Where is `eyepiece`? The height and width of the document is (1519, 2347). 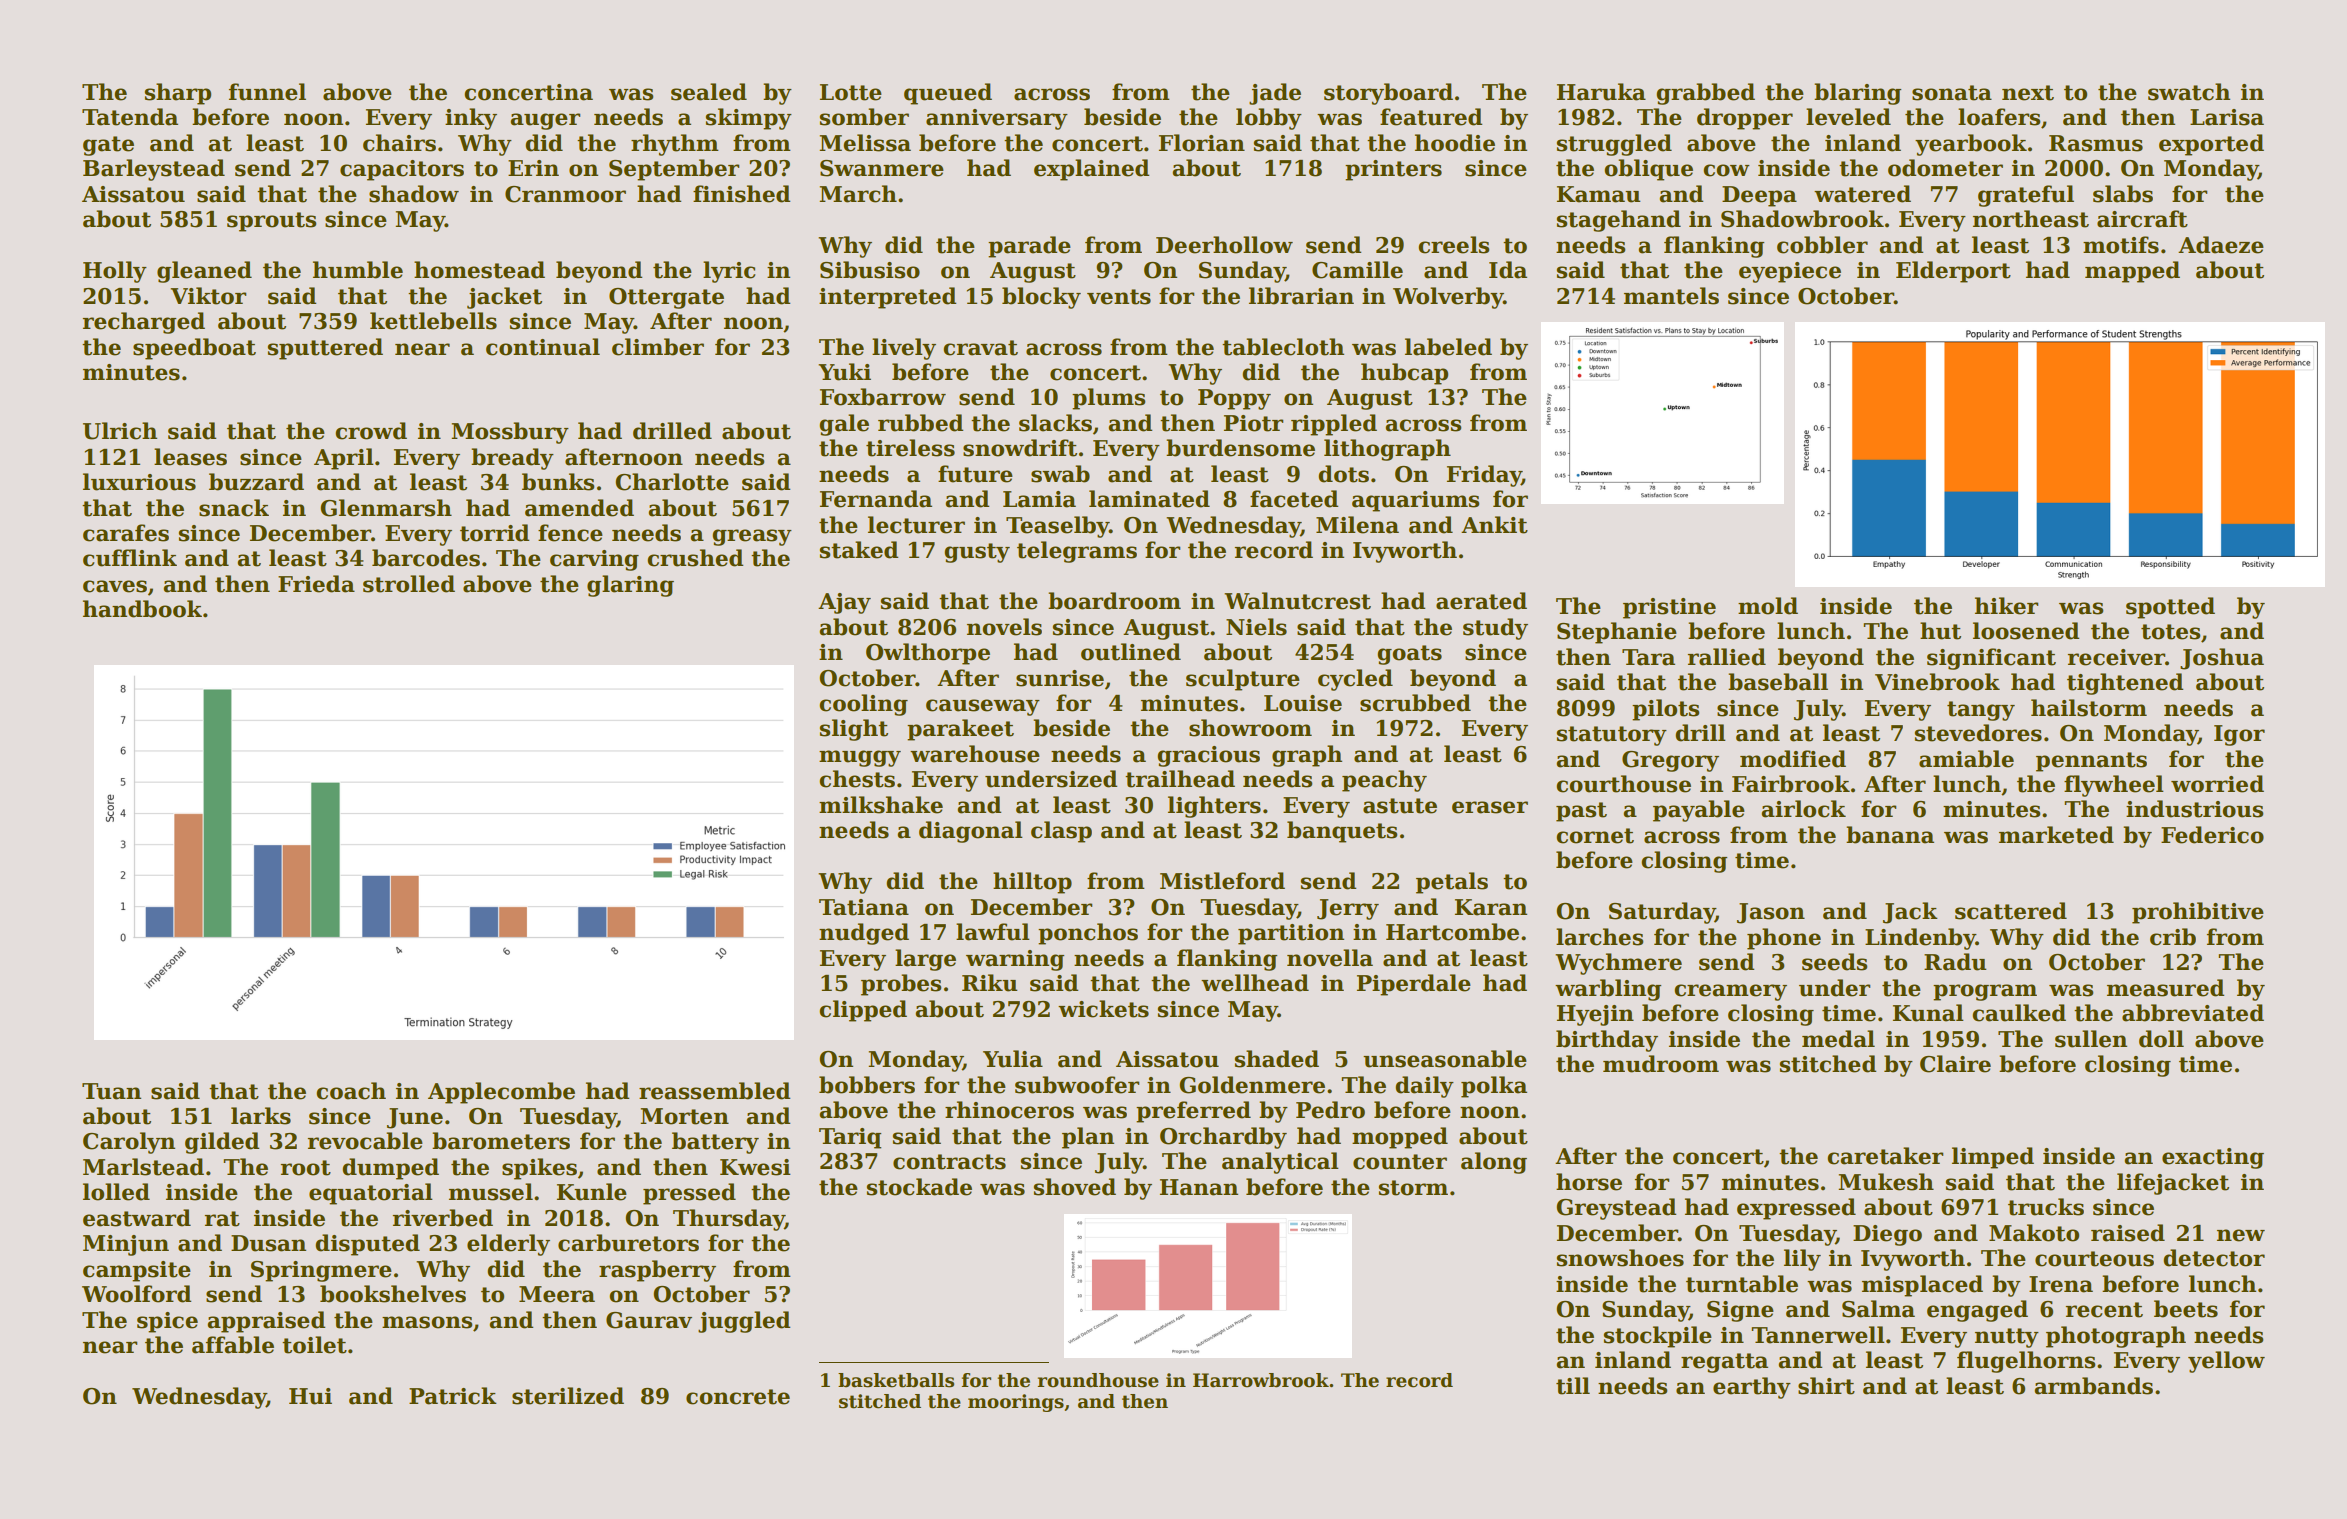 eyepiece is located at coordinates (1790, 272).
